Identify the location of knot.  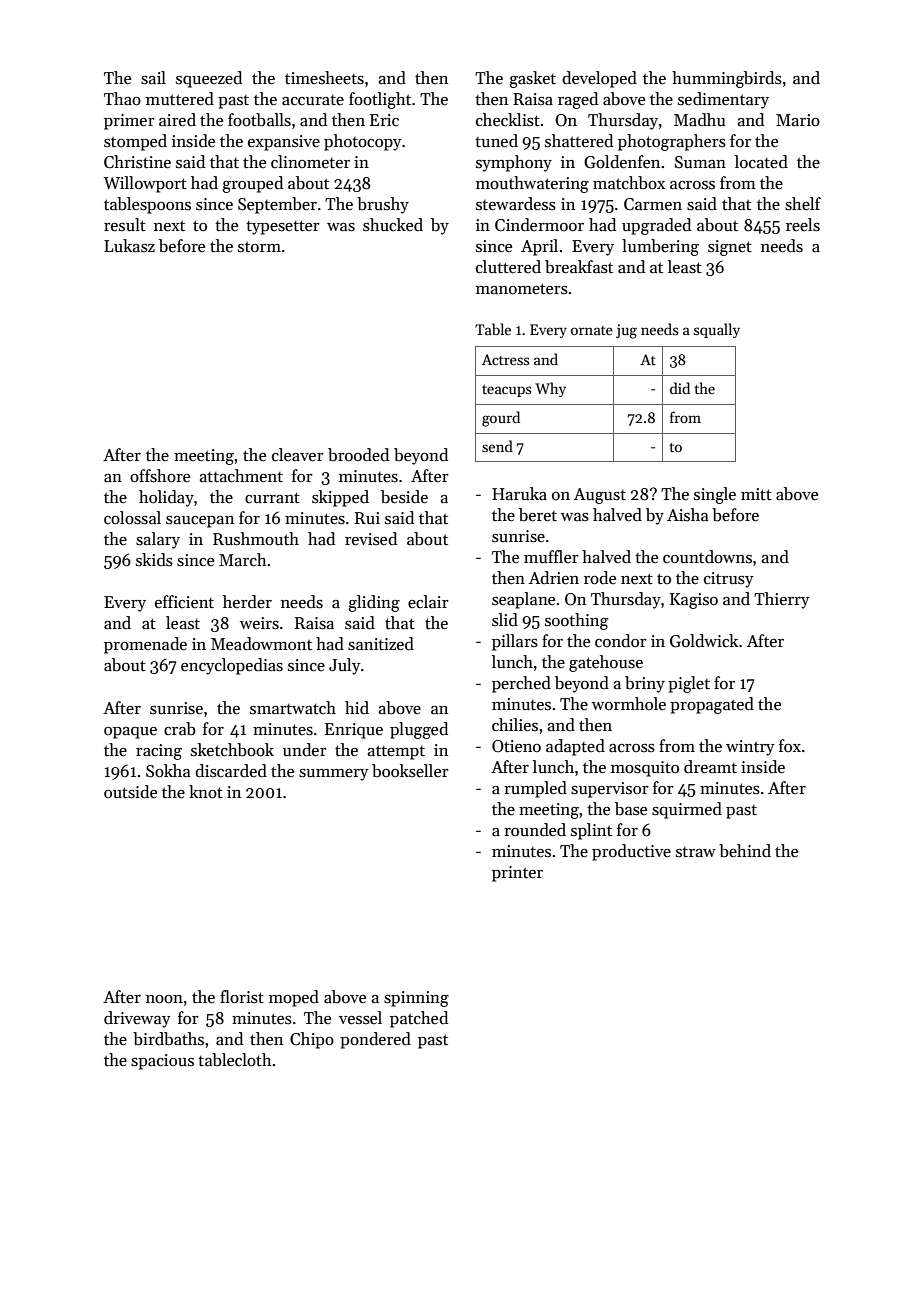
(206, 792).
